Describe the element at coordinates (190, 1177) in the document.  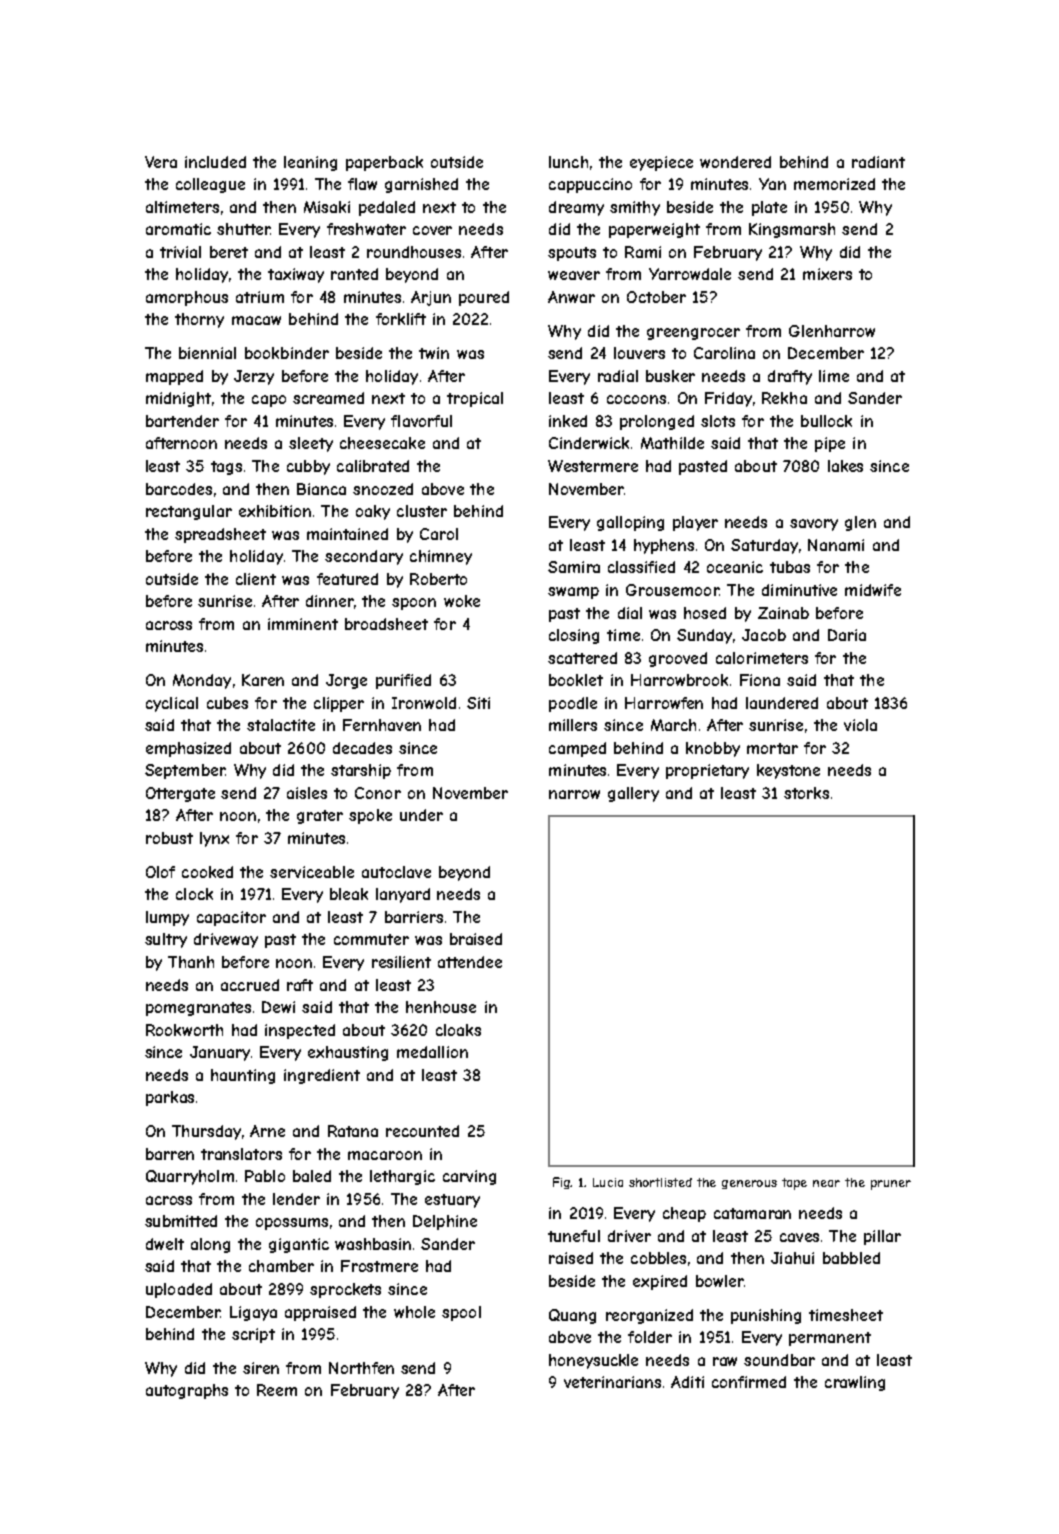
I see `Quarryholm` at that location.
